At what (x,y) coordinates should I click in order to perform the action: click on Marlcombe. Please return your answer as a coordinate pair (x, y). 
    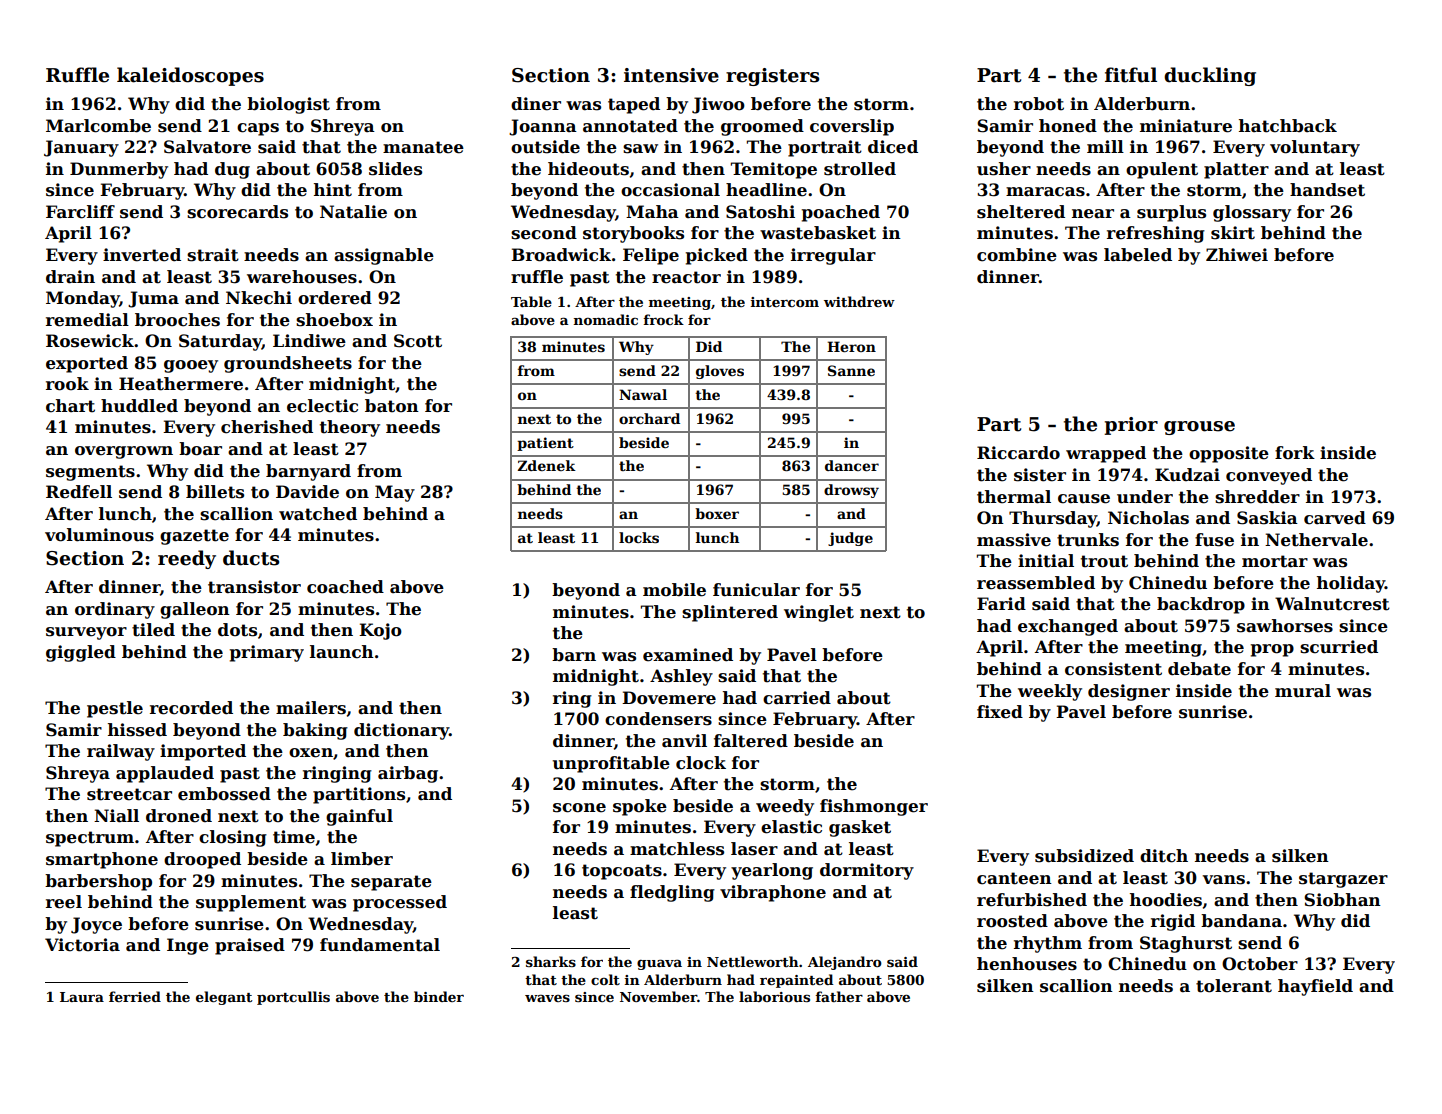
    Looking at the image, I should click on (98, 126).
